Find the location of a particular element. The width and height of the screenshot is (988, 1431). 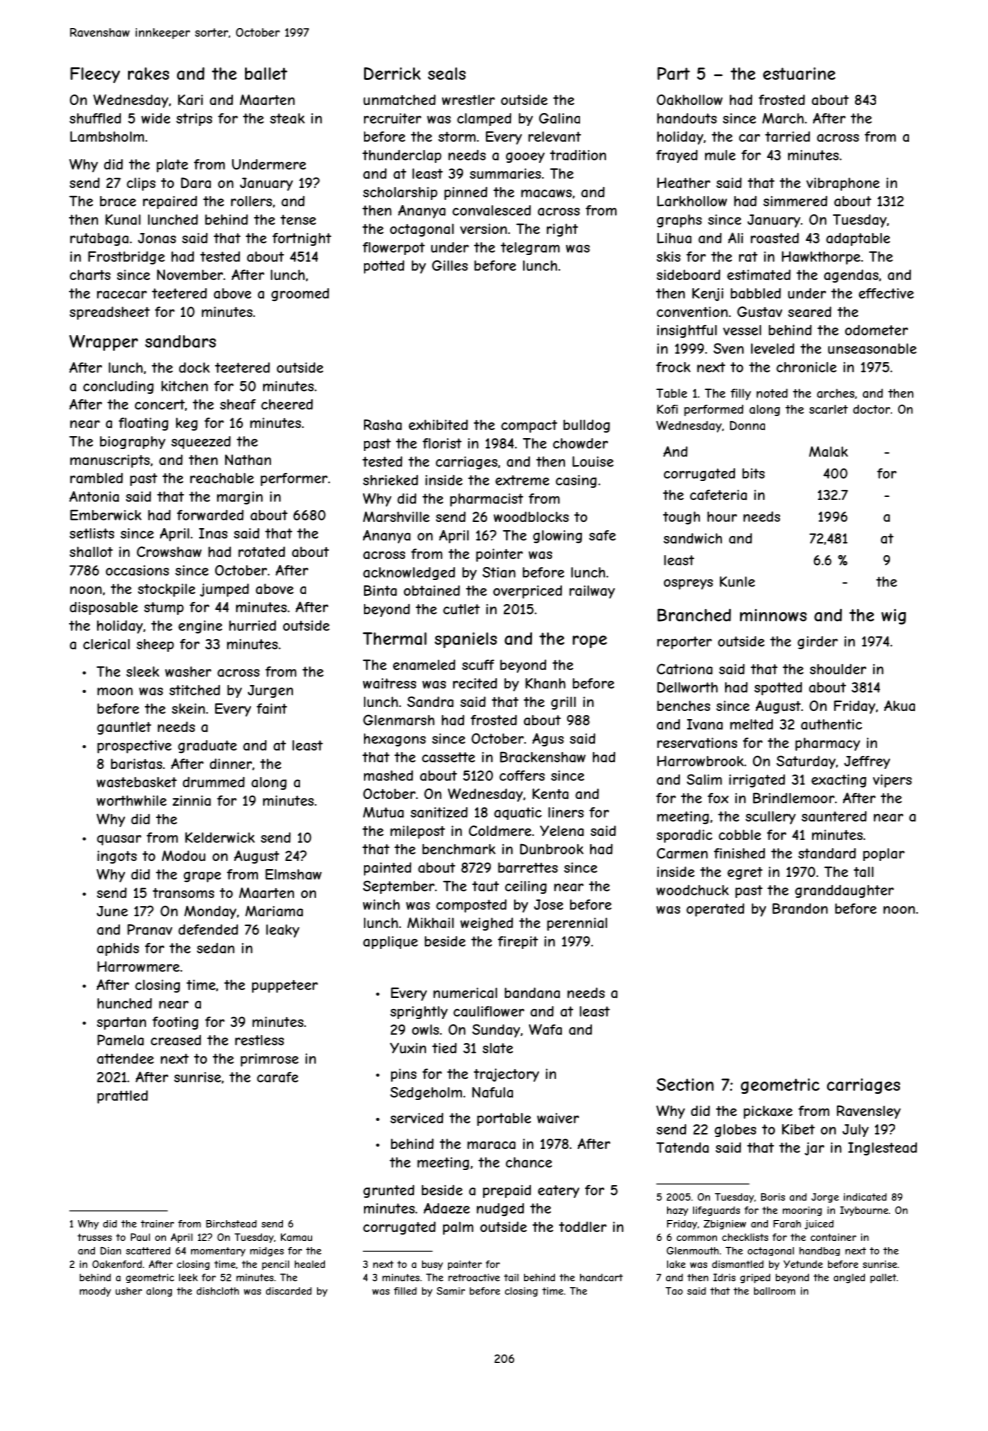

ballroom is located at coordinates (774, 1291).
